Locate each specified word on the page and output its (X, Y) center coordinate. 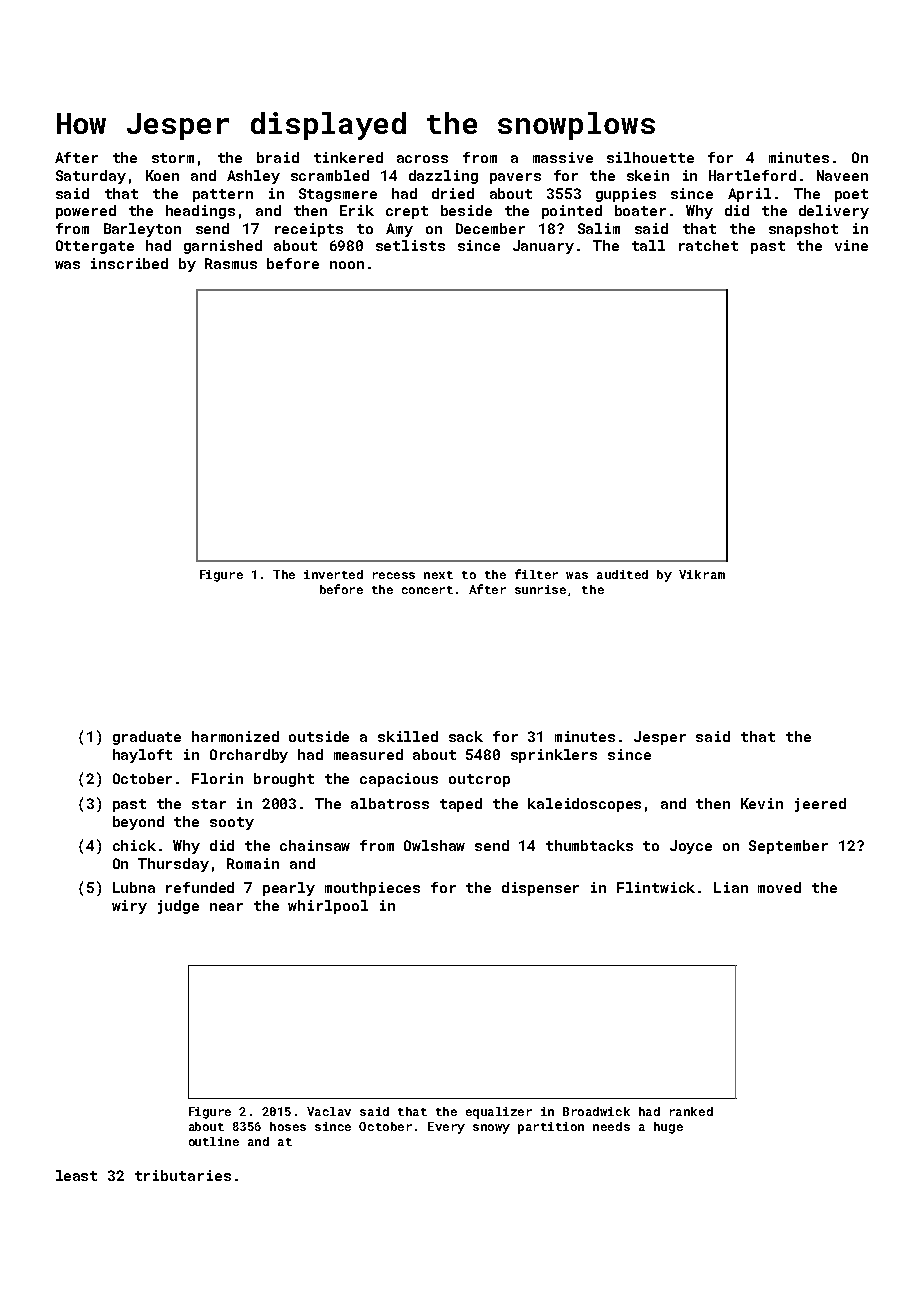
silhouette (650, 157)
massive (563, 157)
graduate (147, 738)
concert (427, 590)
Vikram (702, 574)
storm (173, 158)
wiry (129, 907)
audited (622, 574)
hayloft (142, 756)
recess (394, 575)
